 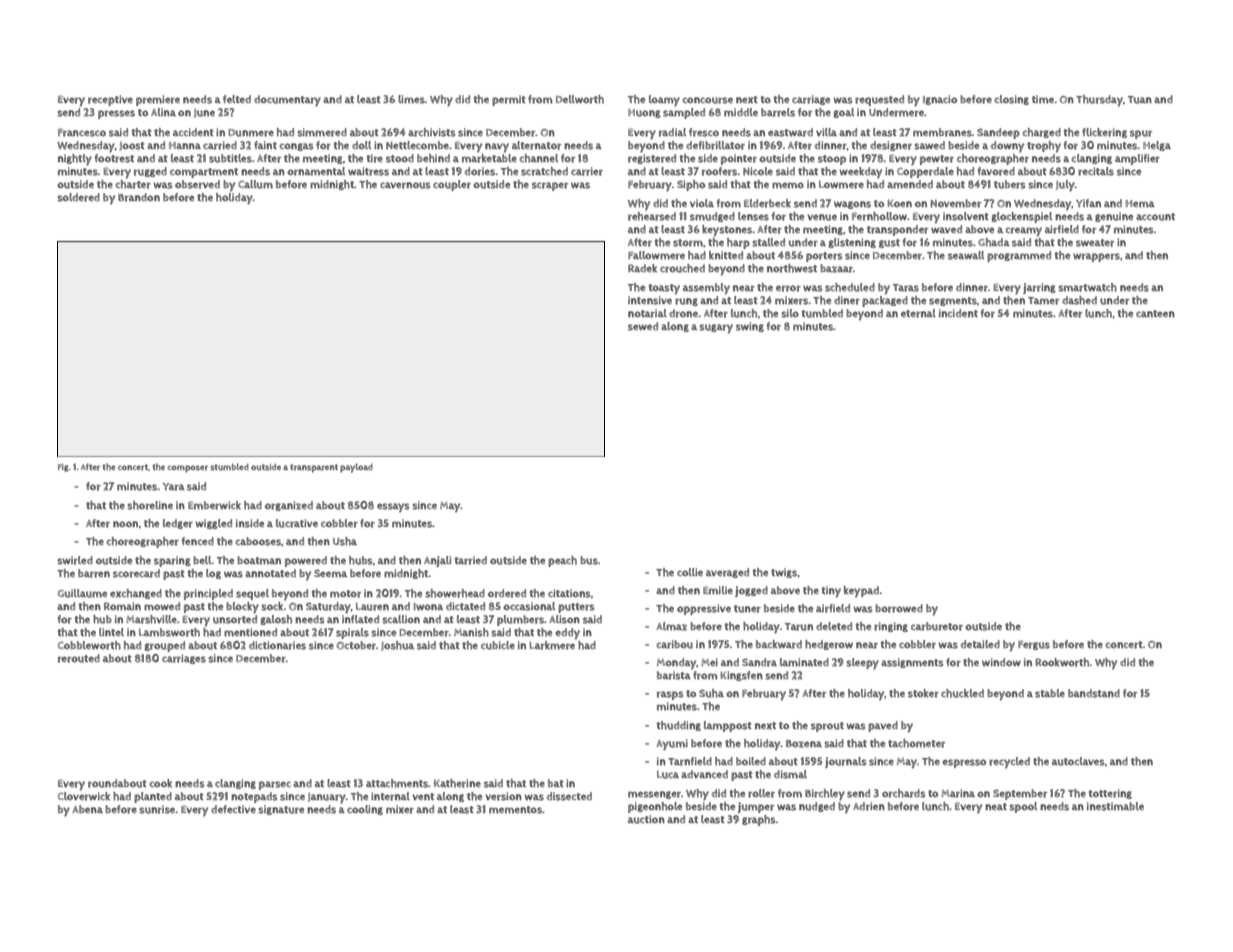 I want to click on keypad, so click(x=861, y=592).
